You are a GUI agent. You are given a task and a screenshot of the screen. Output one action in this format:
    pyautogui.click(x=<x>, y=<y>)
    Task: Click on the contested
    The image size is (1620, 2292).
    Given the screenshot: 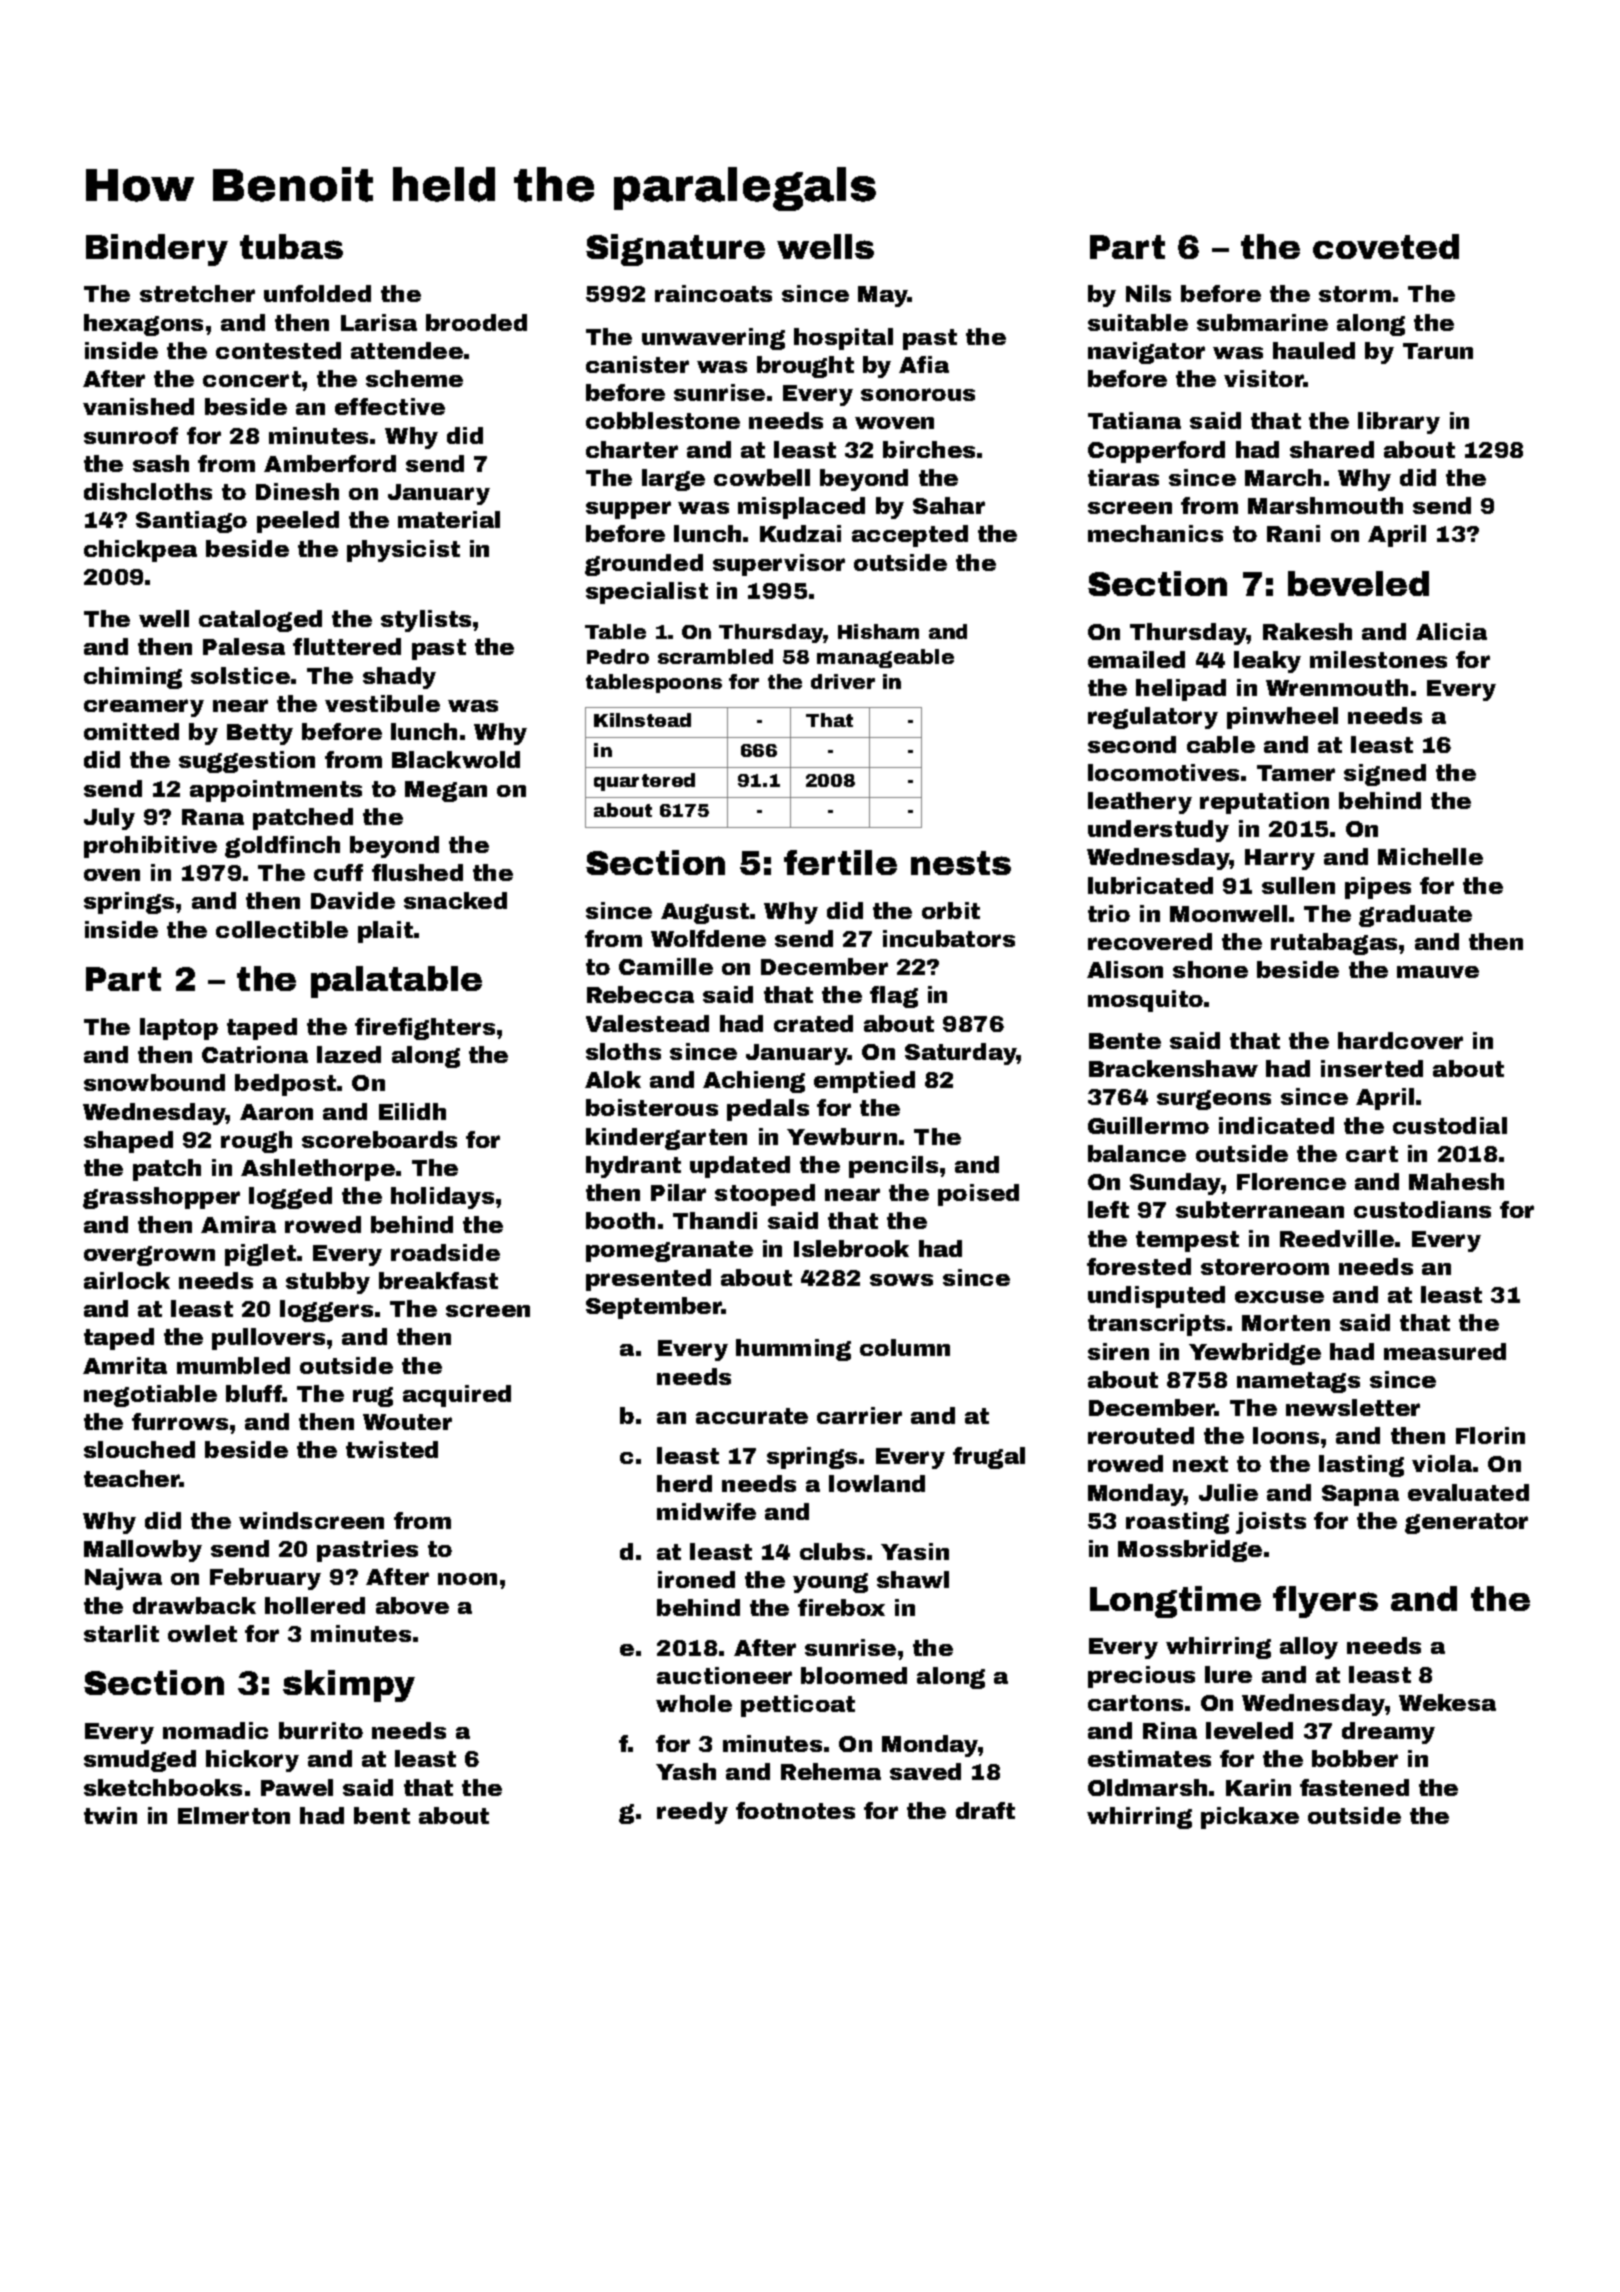 What is the action you would take?
    pyautogui.click(x=278, y=350)
